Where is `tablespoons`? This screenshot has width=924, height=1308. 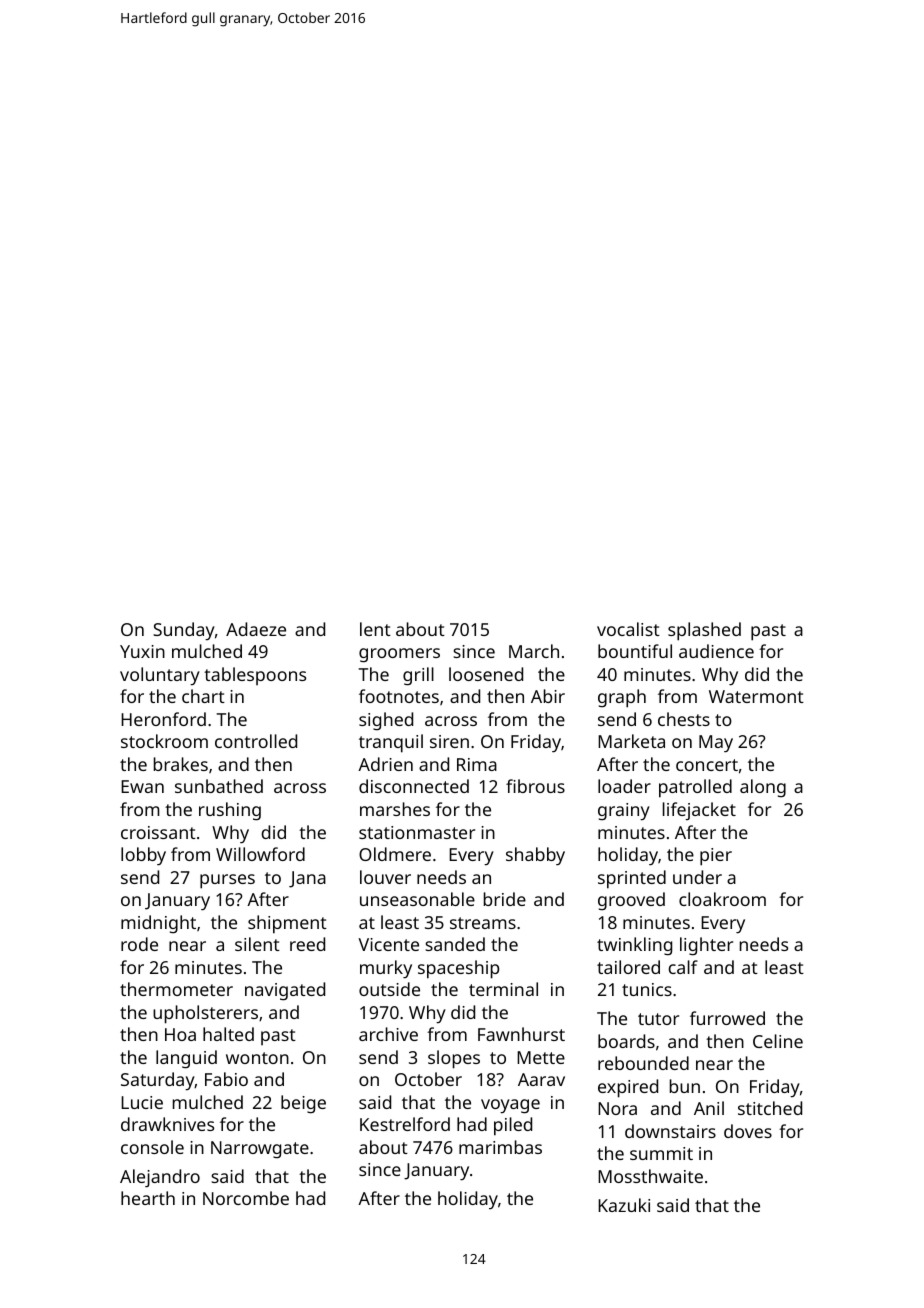
tablespoons is located at coordinates (255, 676).
